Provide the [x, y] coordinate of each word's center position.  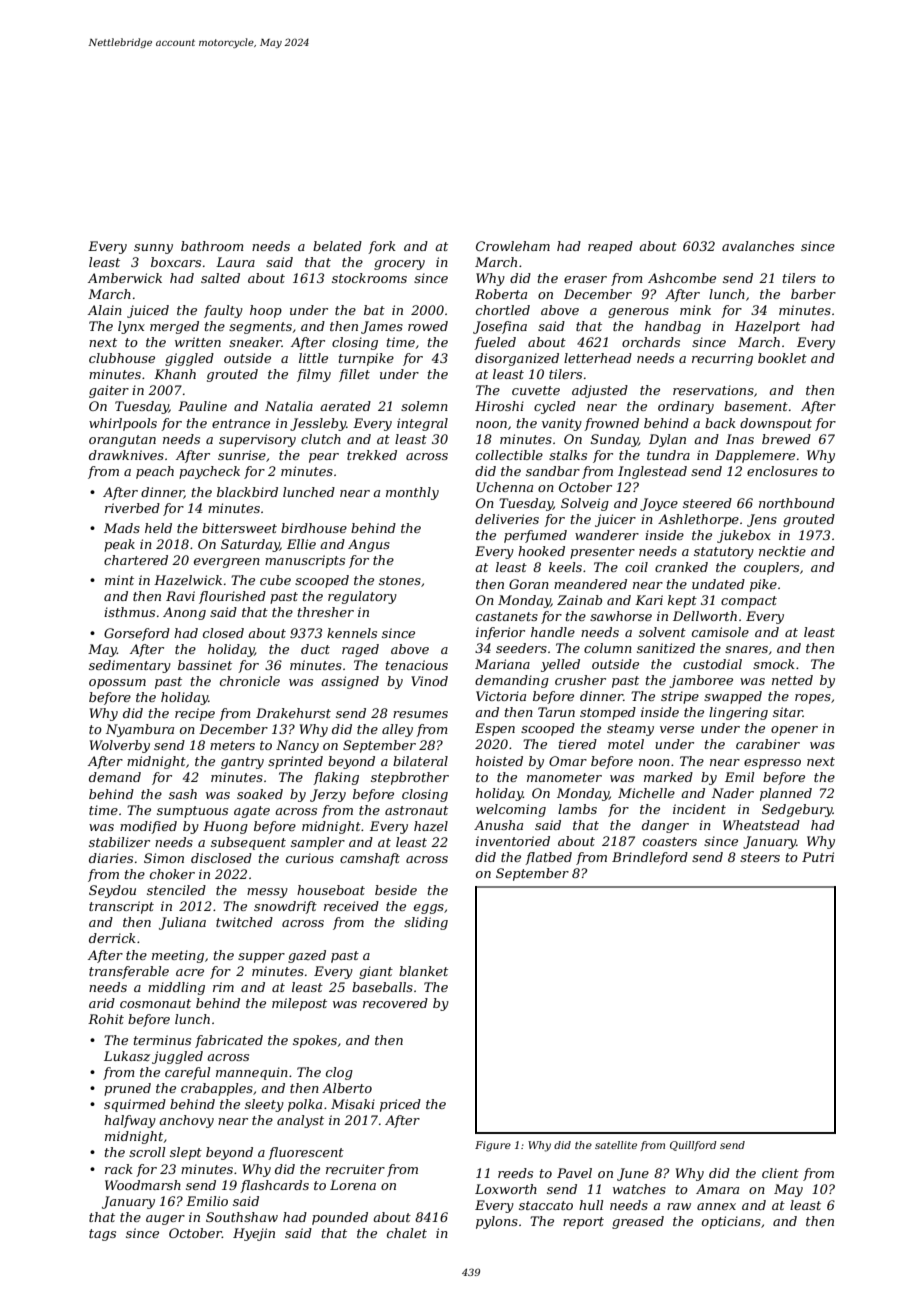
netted [792, 680]
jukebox [744, 536]
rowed [428, 326]
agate [252, 812]
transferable [129, 972]
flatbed [548, 858]
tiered [578, 744]
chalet [407, 1233]
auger [165, 1220]
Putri [818, 857]
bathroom [212, 246]
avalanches [758, 246]
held [158, 528]
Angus [369, 545]
